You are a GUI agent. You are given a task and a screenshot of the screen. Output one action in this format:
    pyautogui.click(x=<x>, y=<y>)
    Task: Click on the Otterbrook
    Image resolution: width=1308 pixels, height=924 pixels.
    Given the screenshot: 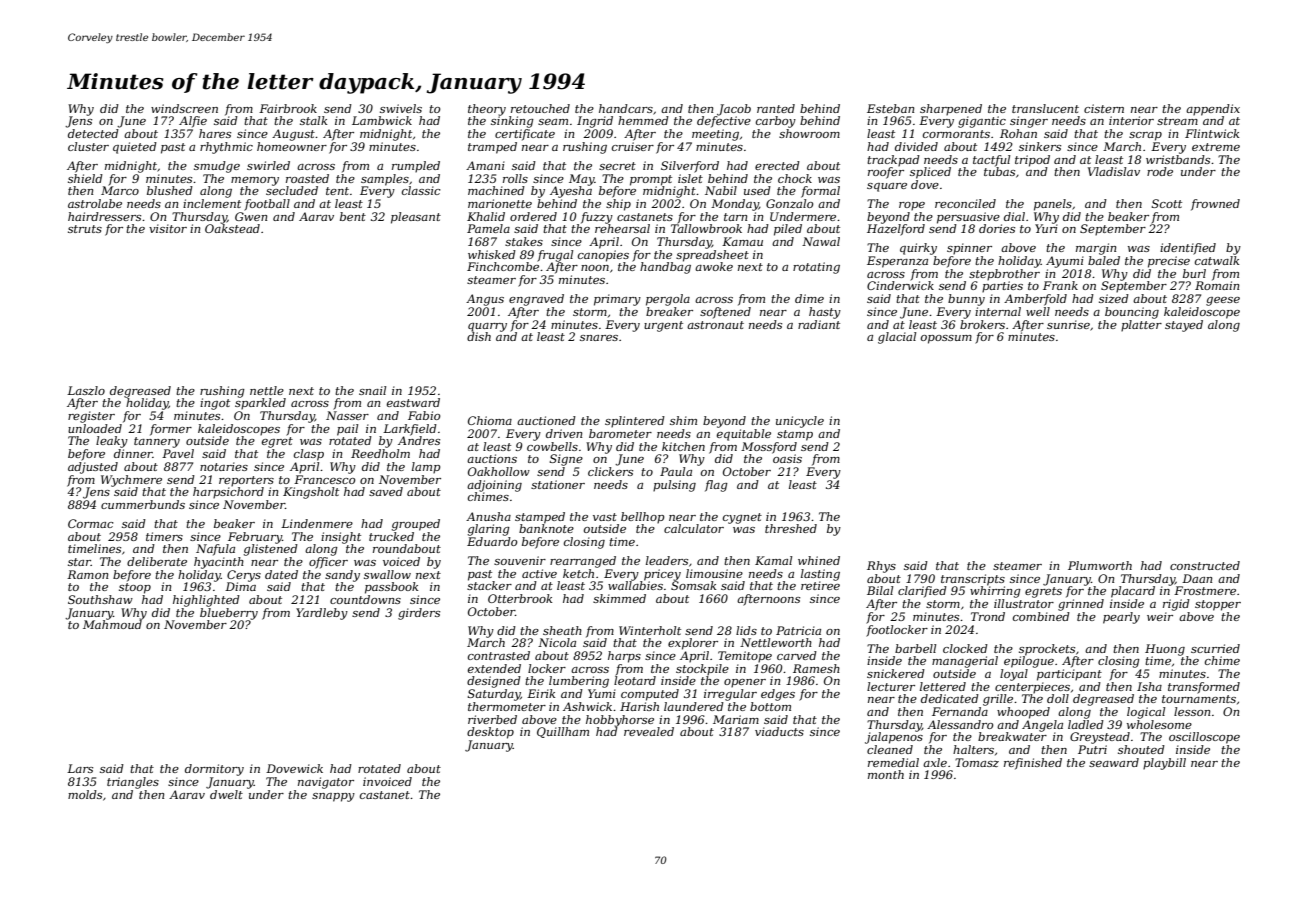 What is the action you would take?
    pyautogui.click(x=520, y=598)
